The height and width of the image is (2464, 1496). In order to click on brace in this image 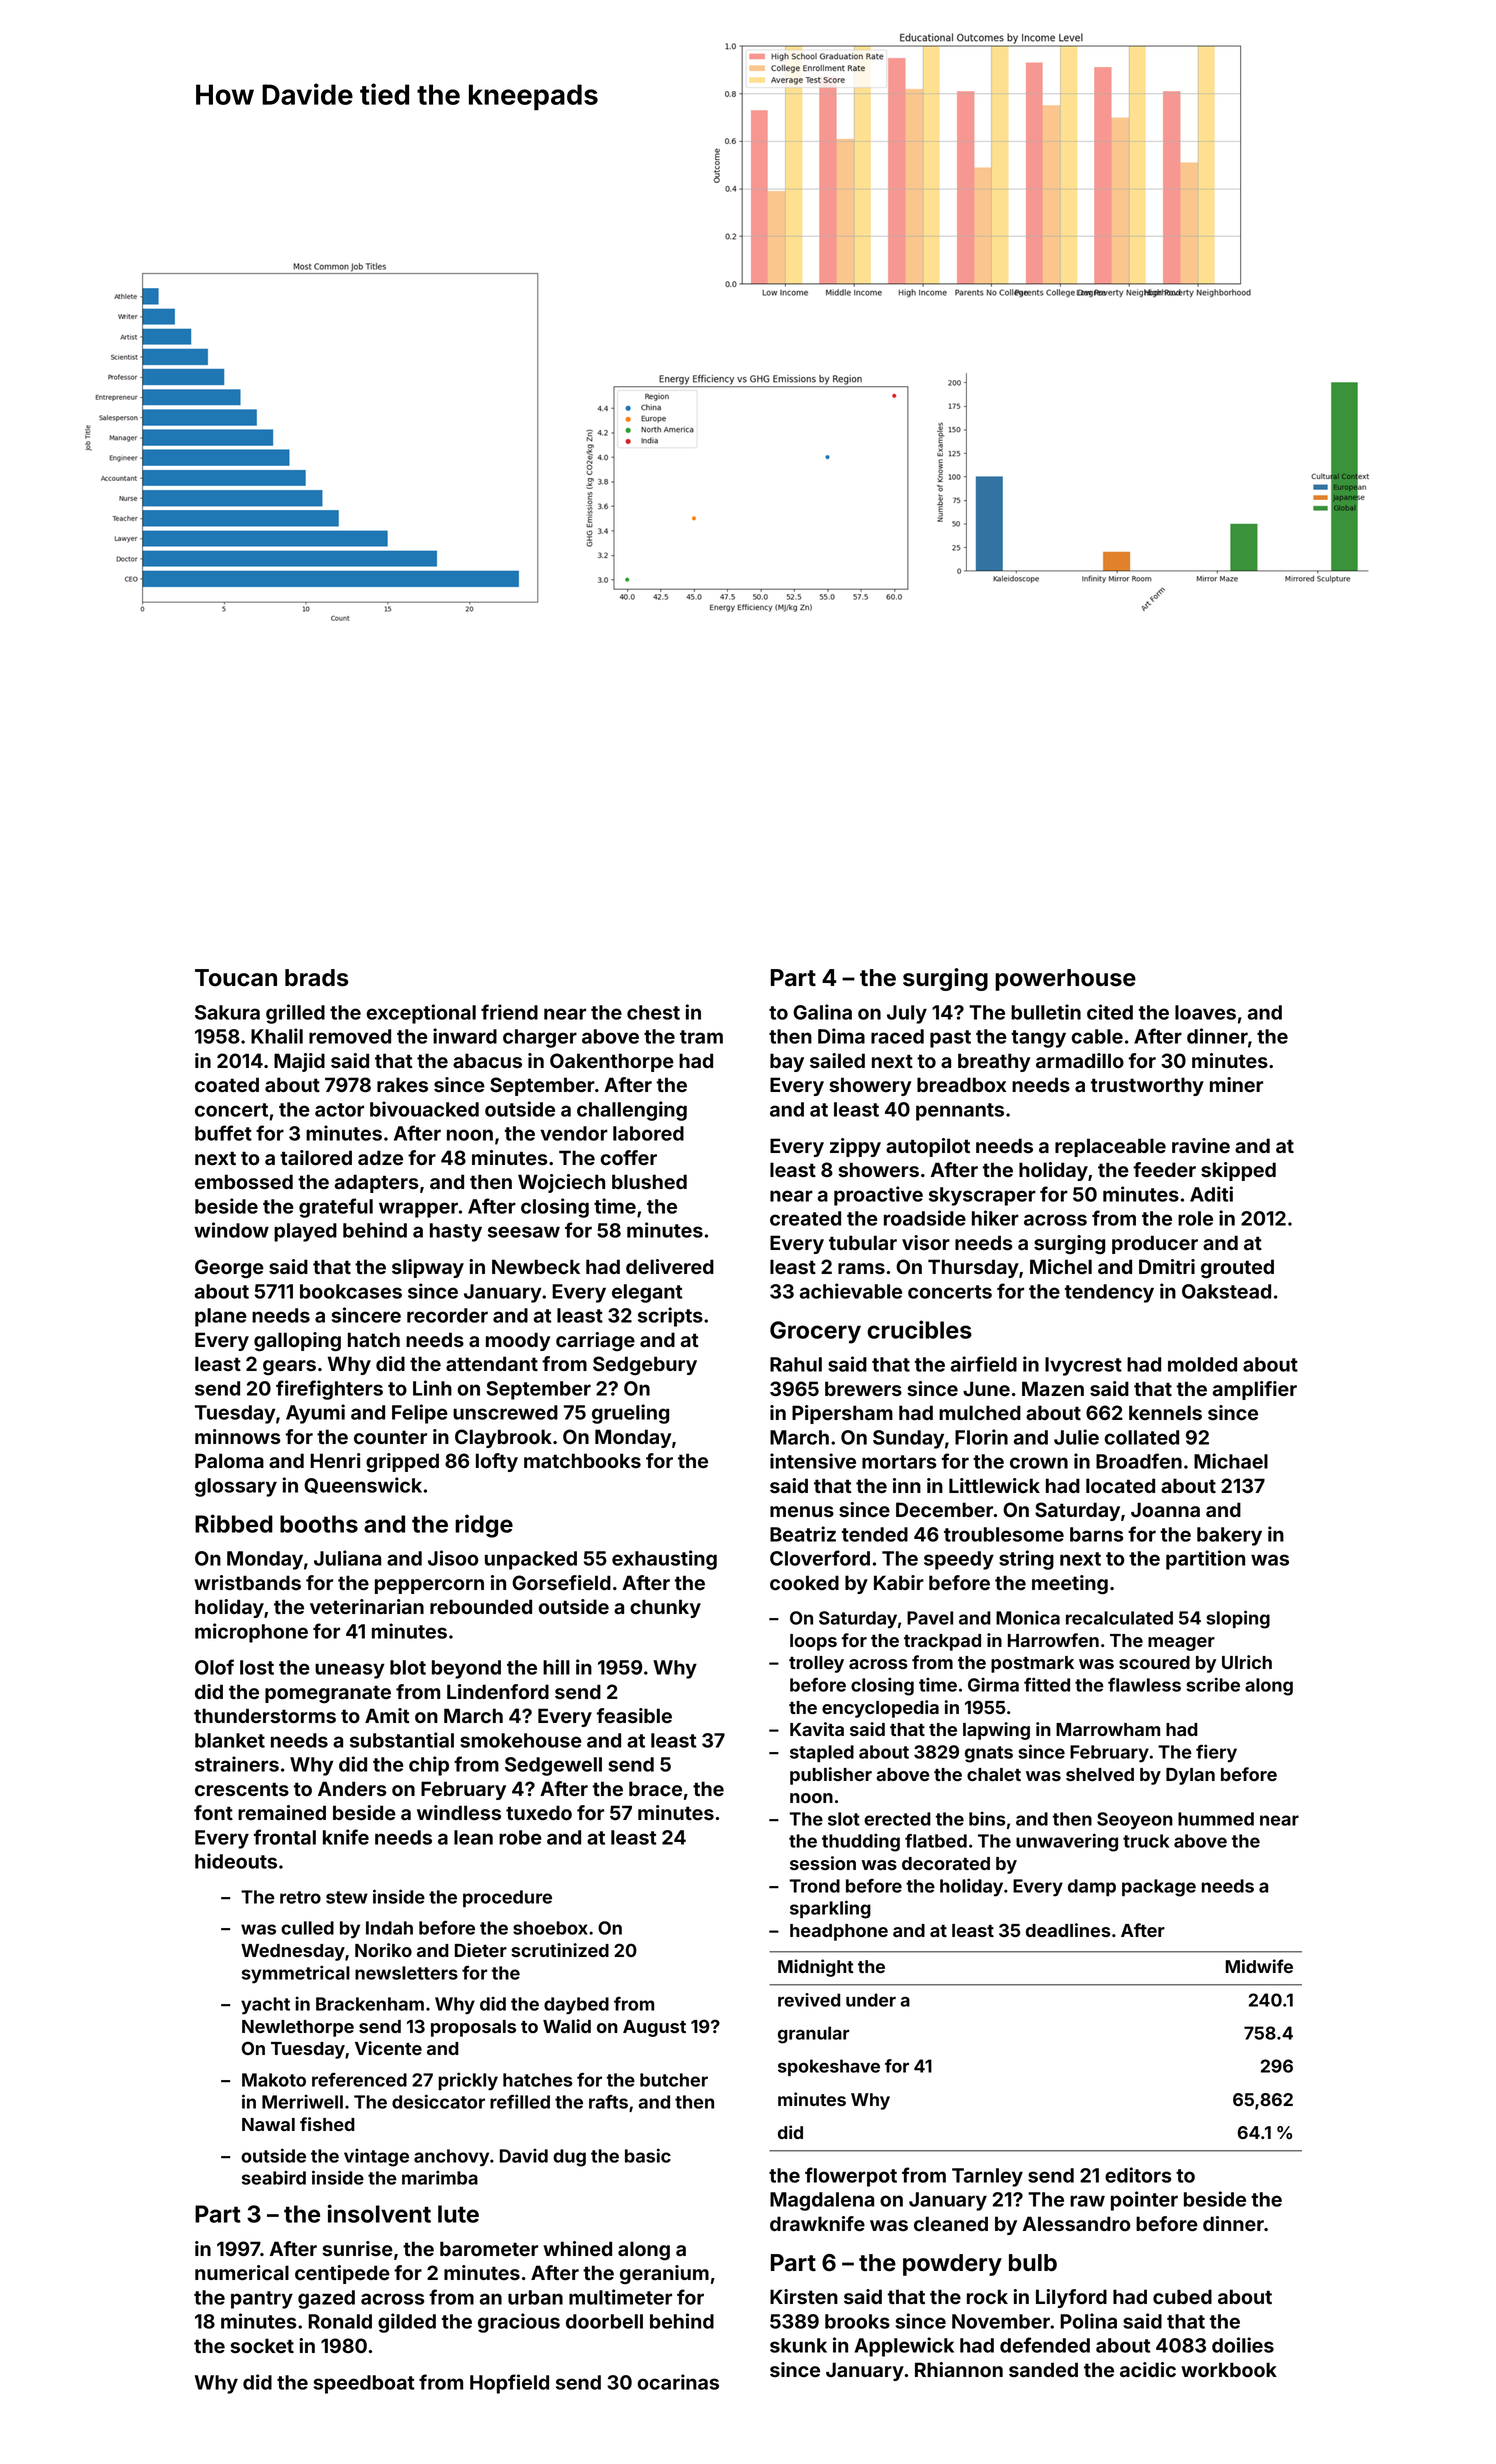, I will do `click(655, 1789)`.
